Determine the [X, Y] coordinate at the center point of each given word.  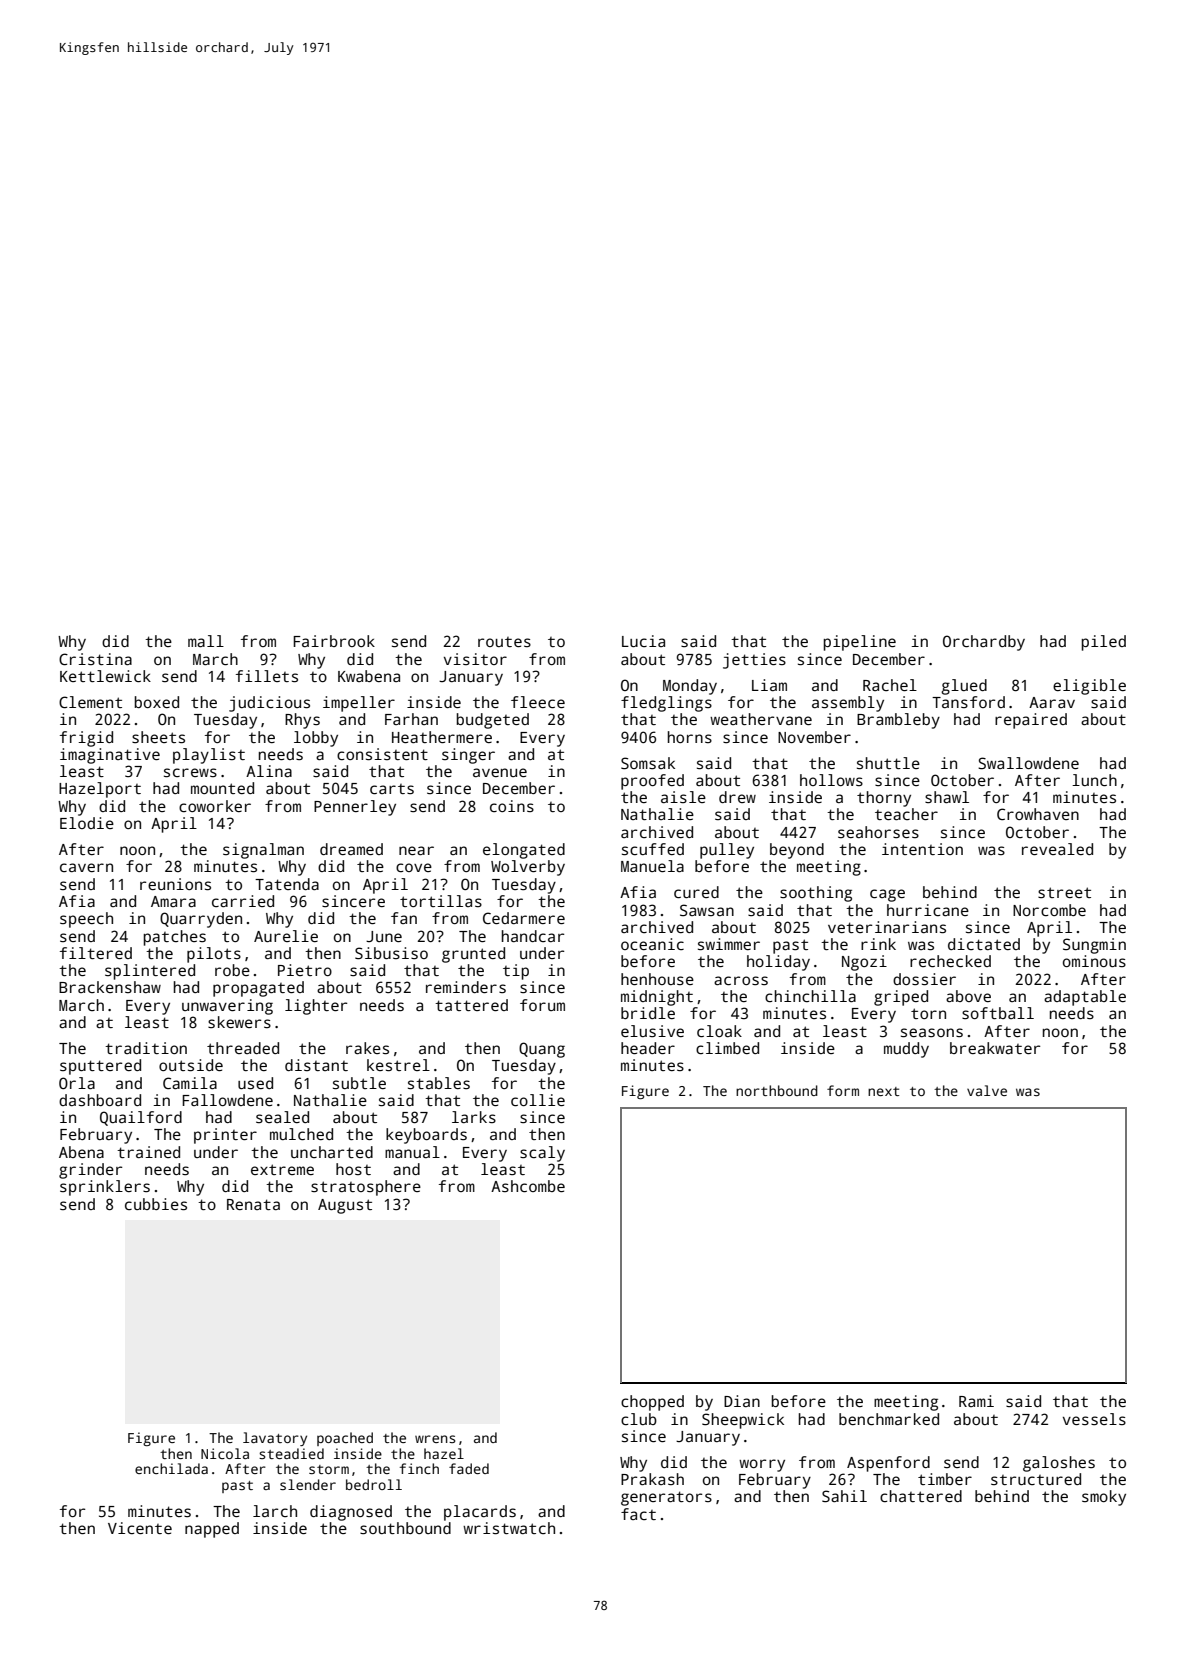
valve [987, 1090]
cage [887, 895]
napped [212, 1530]
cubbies [156, 1204]
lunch [1094, 780]
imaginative [110, 756]
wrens [435, 1439]
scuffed [653, 849]
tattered [471, 1005]
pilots [214, 955]
